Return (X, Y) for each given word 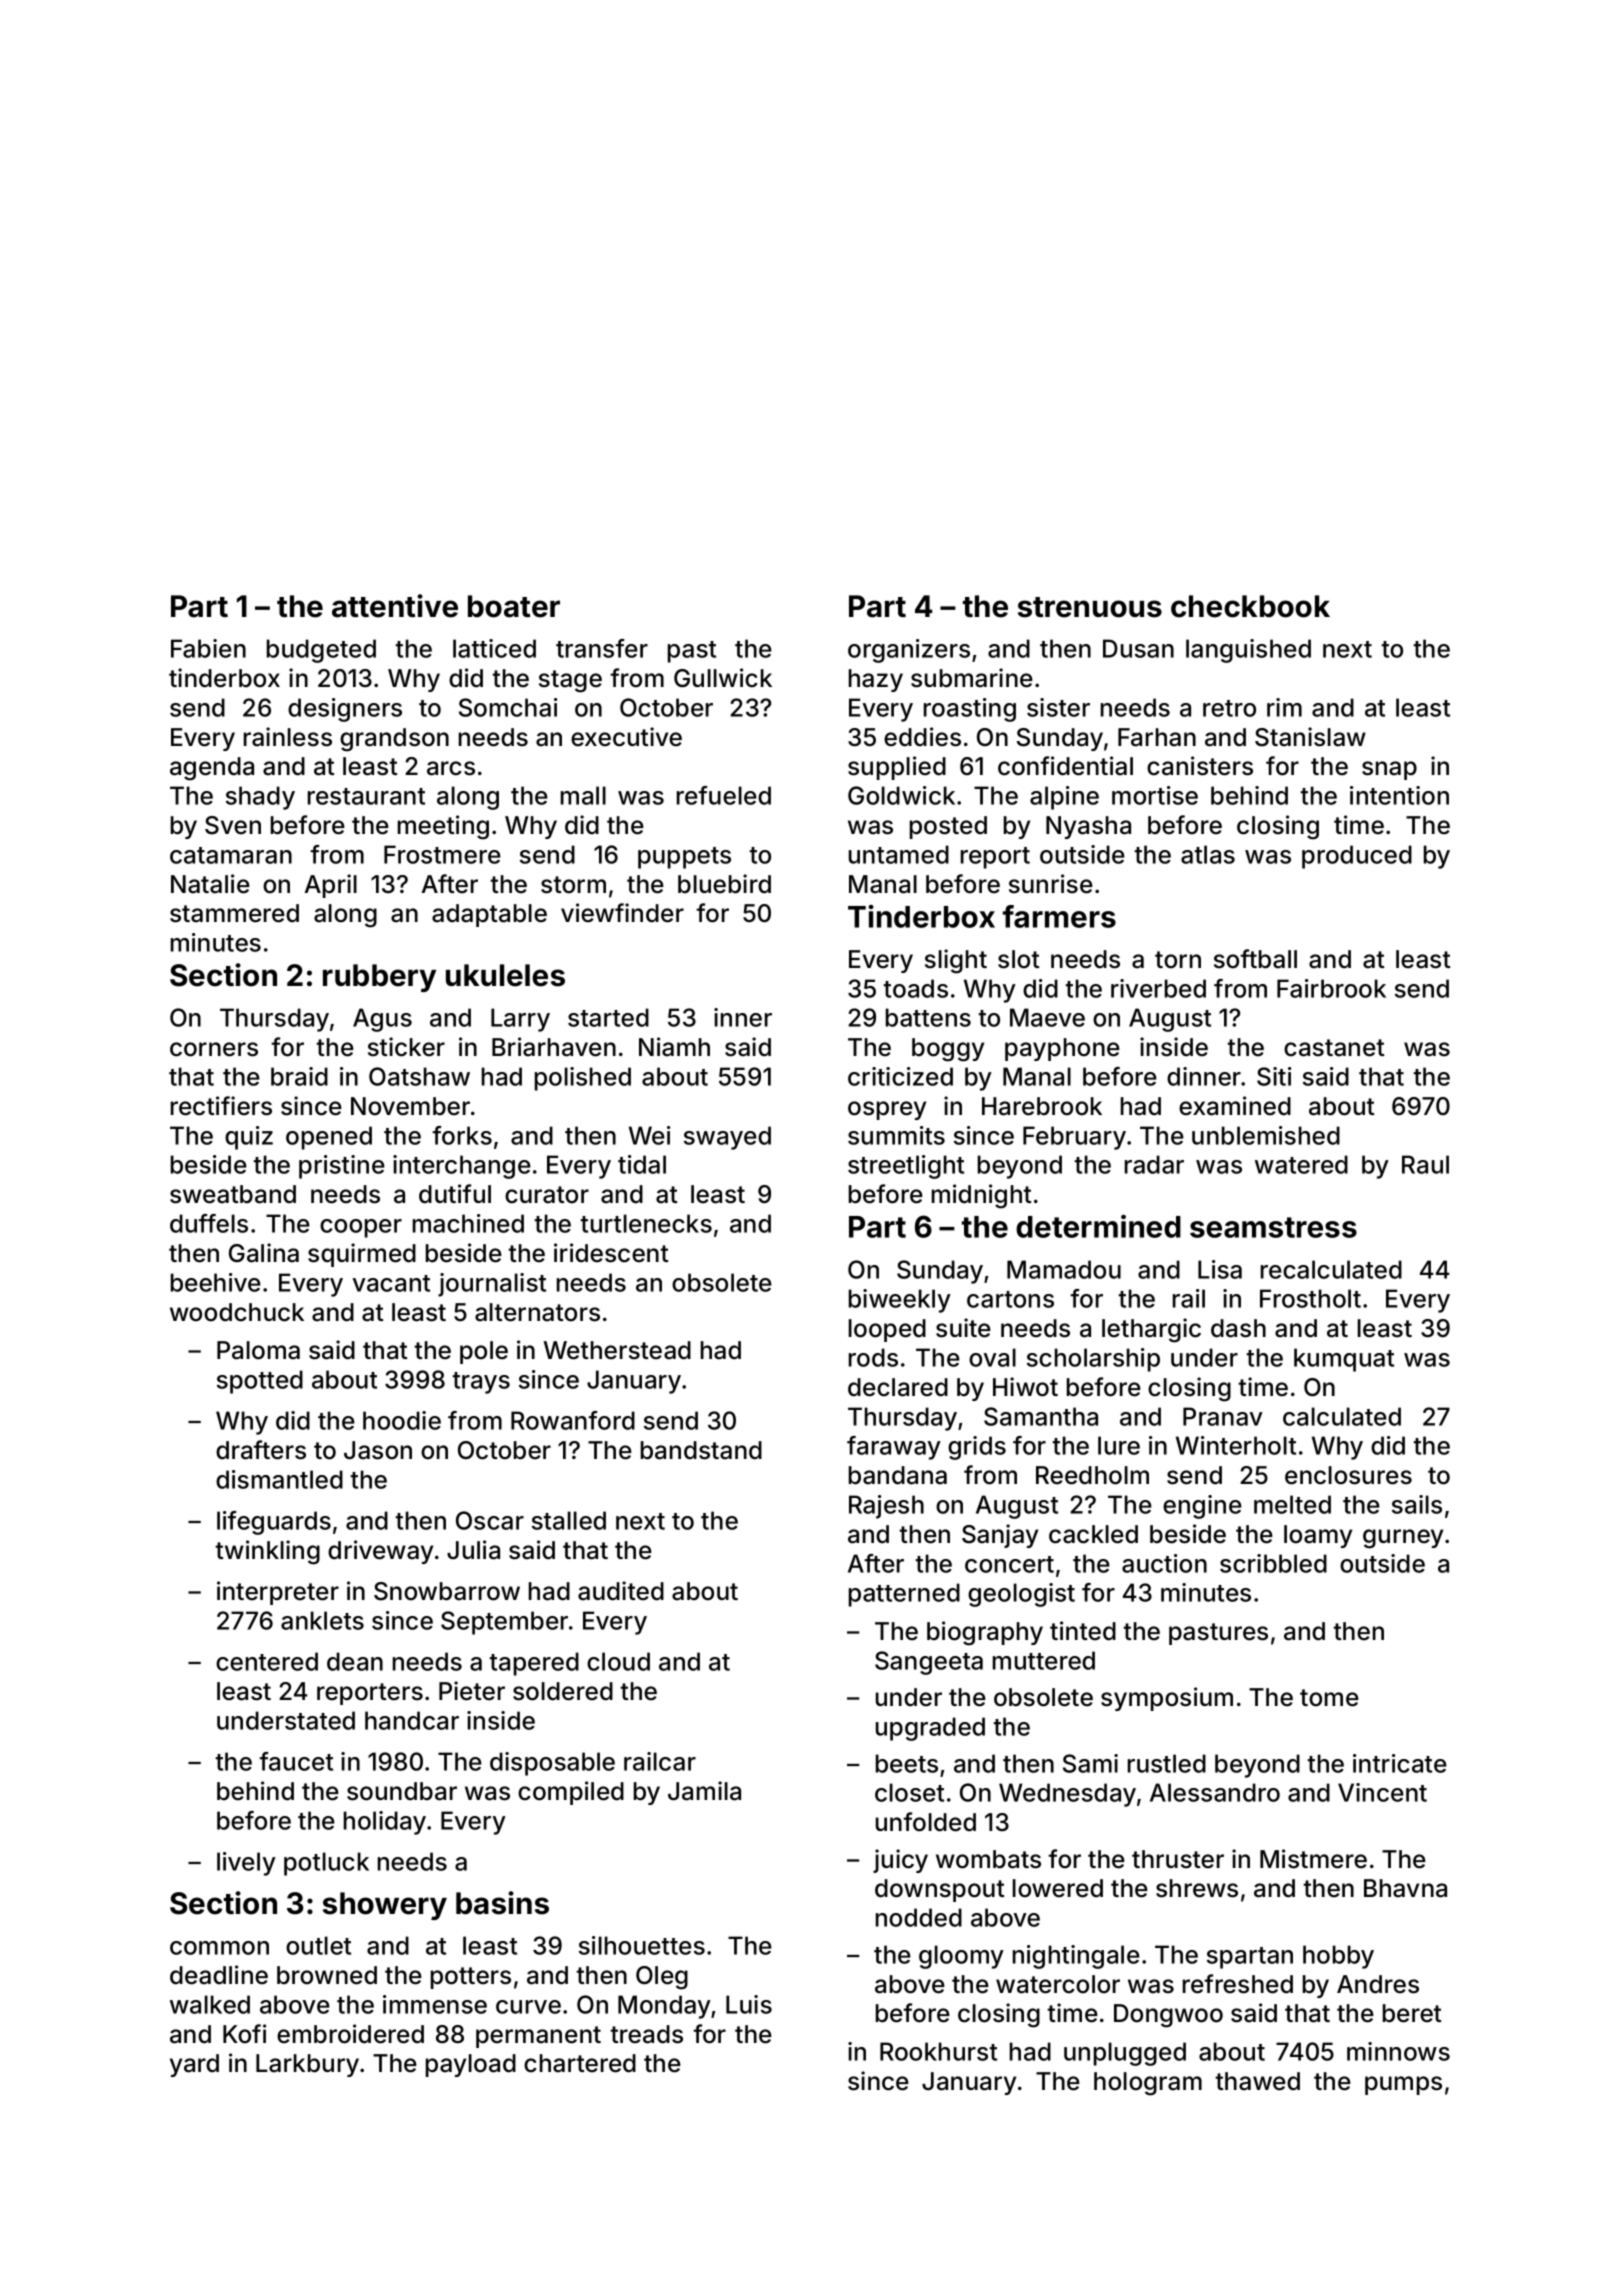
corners (214, 1049)
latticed (494, 648)
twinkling (267, 1552)
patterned (904, 1595)
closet (909, 1792)
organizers (909, 651)
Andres (1378, 1984)
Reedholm (1092, 1475)
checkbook (1250, 606)
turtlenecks (646, 1223)
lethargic (1151, 1330)
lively (246, 1864)
